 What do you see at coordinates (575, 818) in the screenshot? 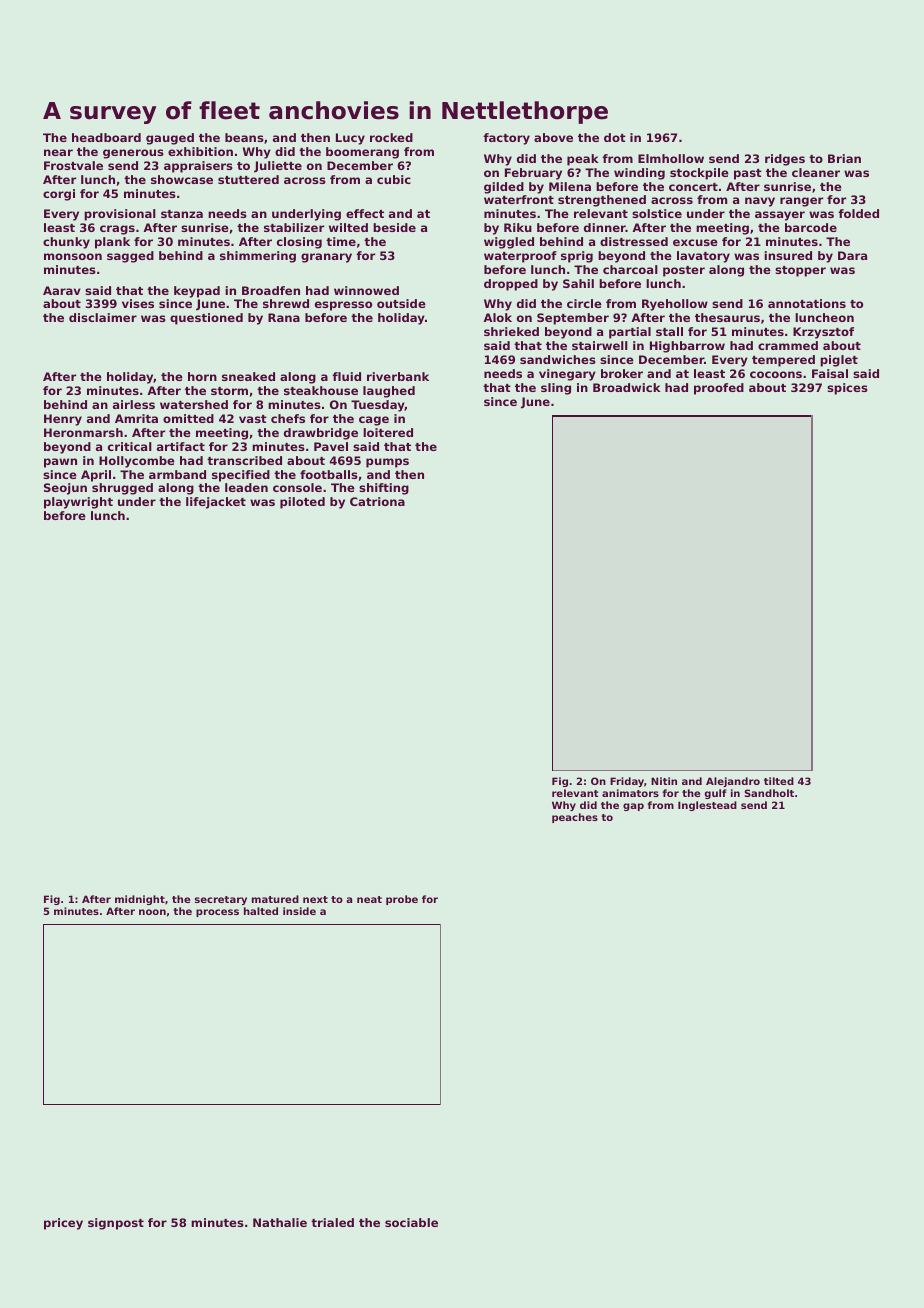
I see `peaches` at bounding box center [575, 818].
